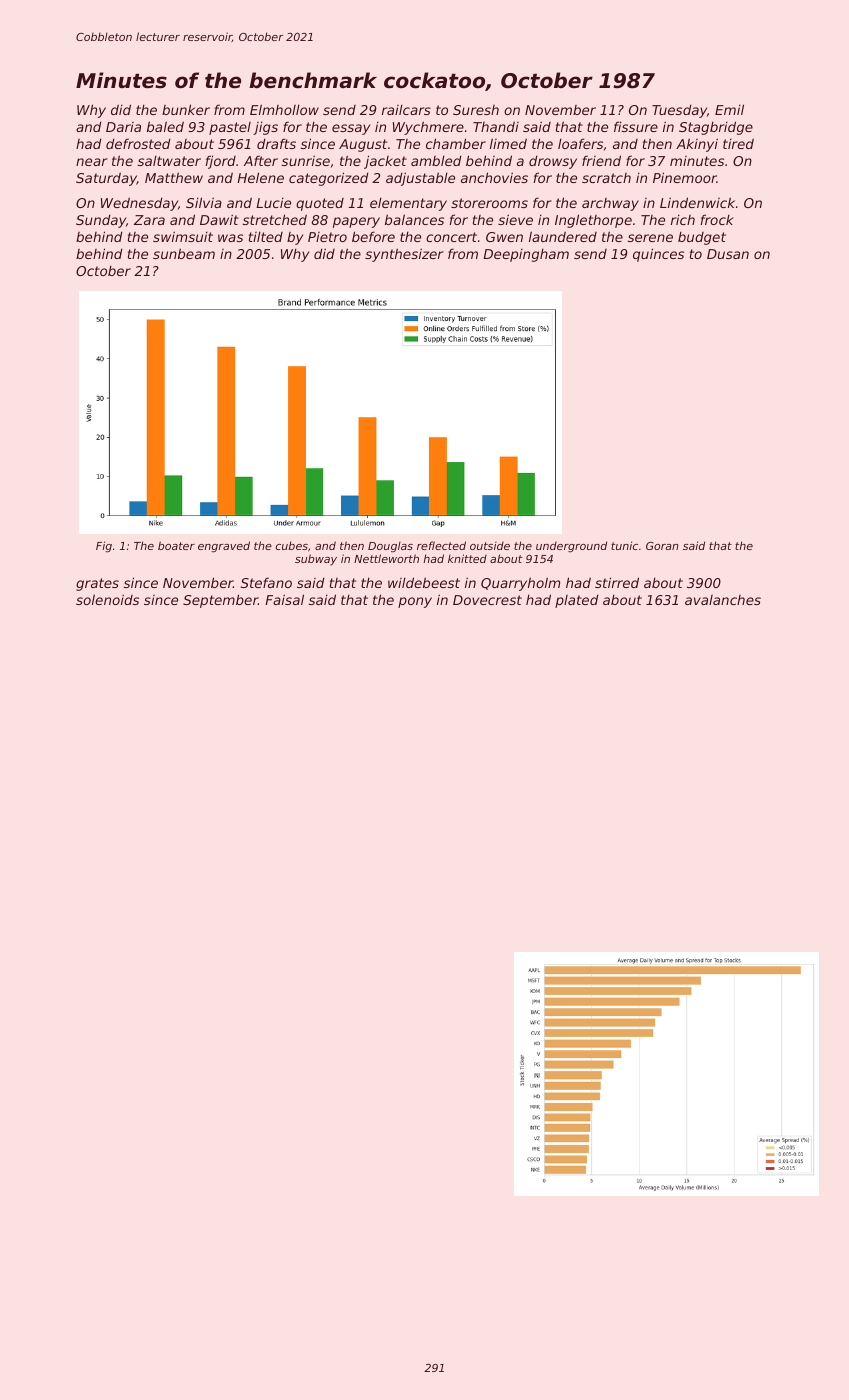 The height and width of the page is (1400, 849). Describe the element at coordinates (184, 253) in the page. I see `sunbeam` at that location.
